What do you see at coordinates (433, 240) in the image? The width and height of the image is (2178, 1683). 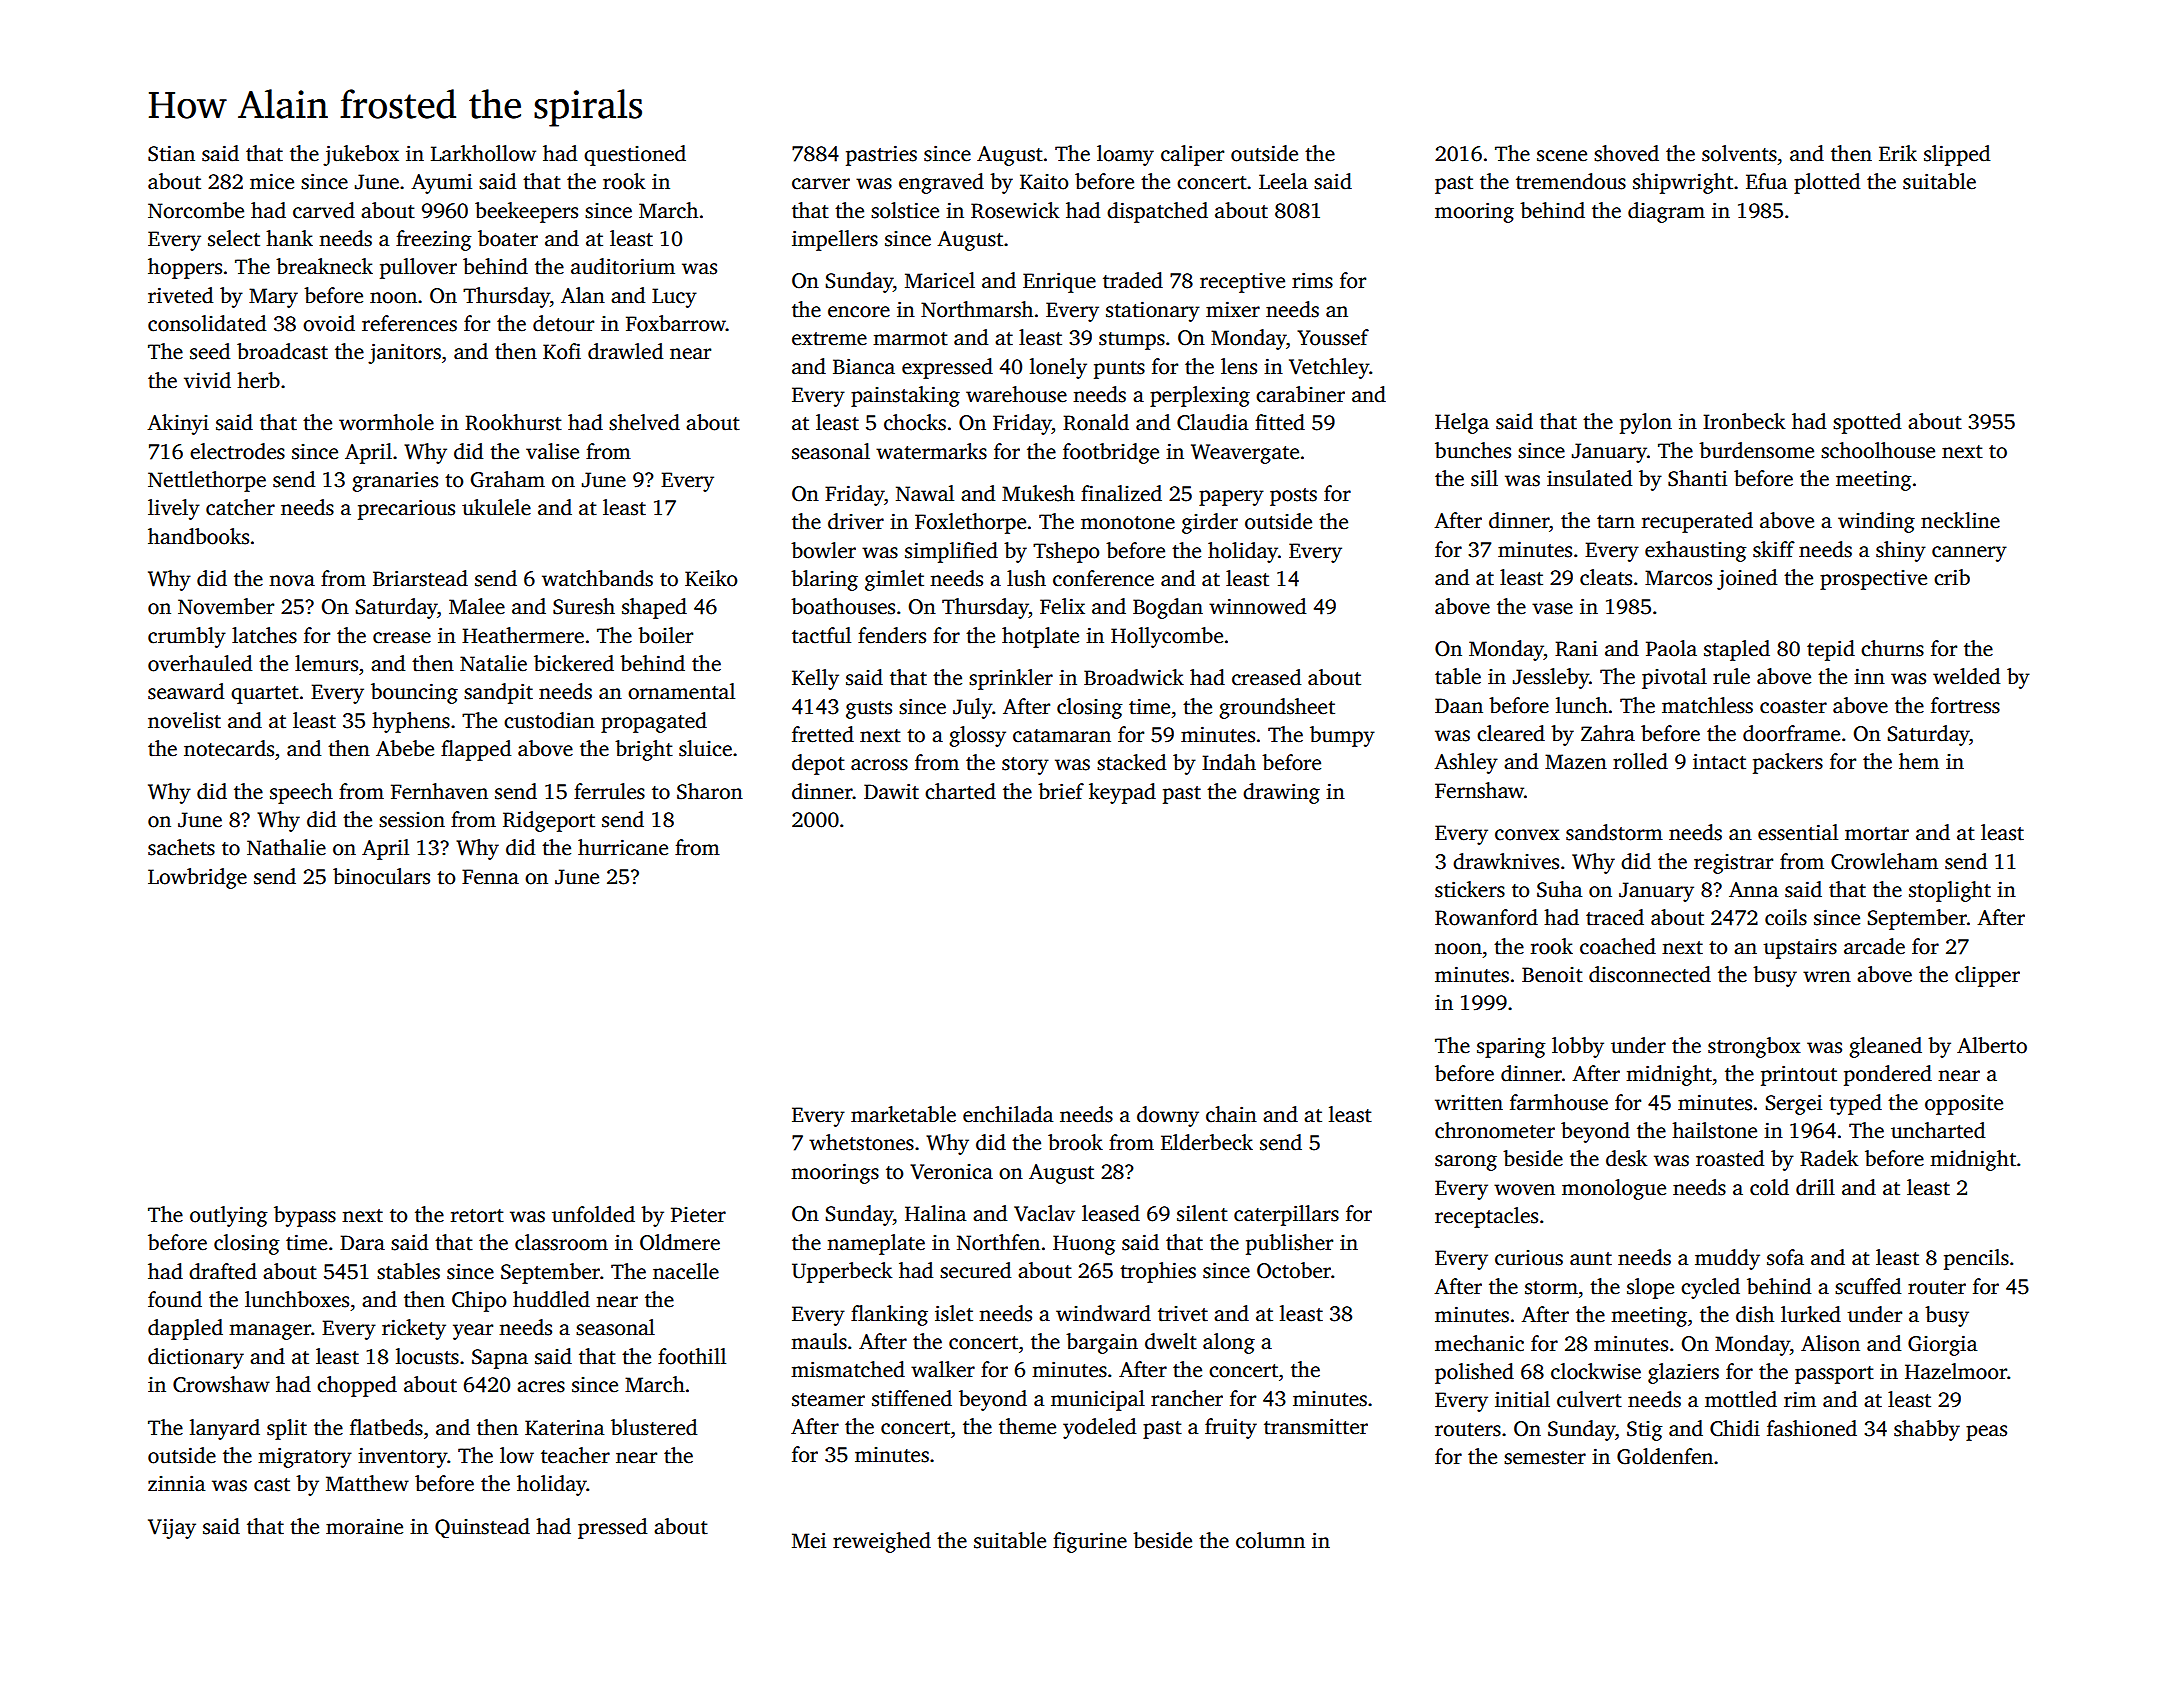 I see `freezing` at bounding box center [433, 240].
